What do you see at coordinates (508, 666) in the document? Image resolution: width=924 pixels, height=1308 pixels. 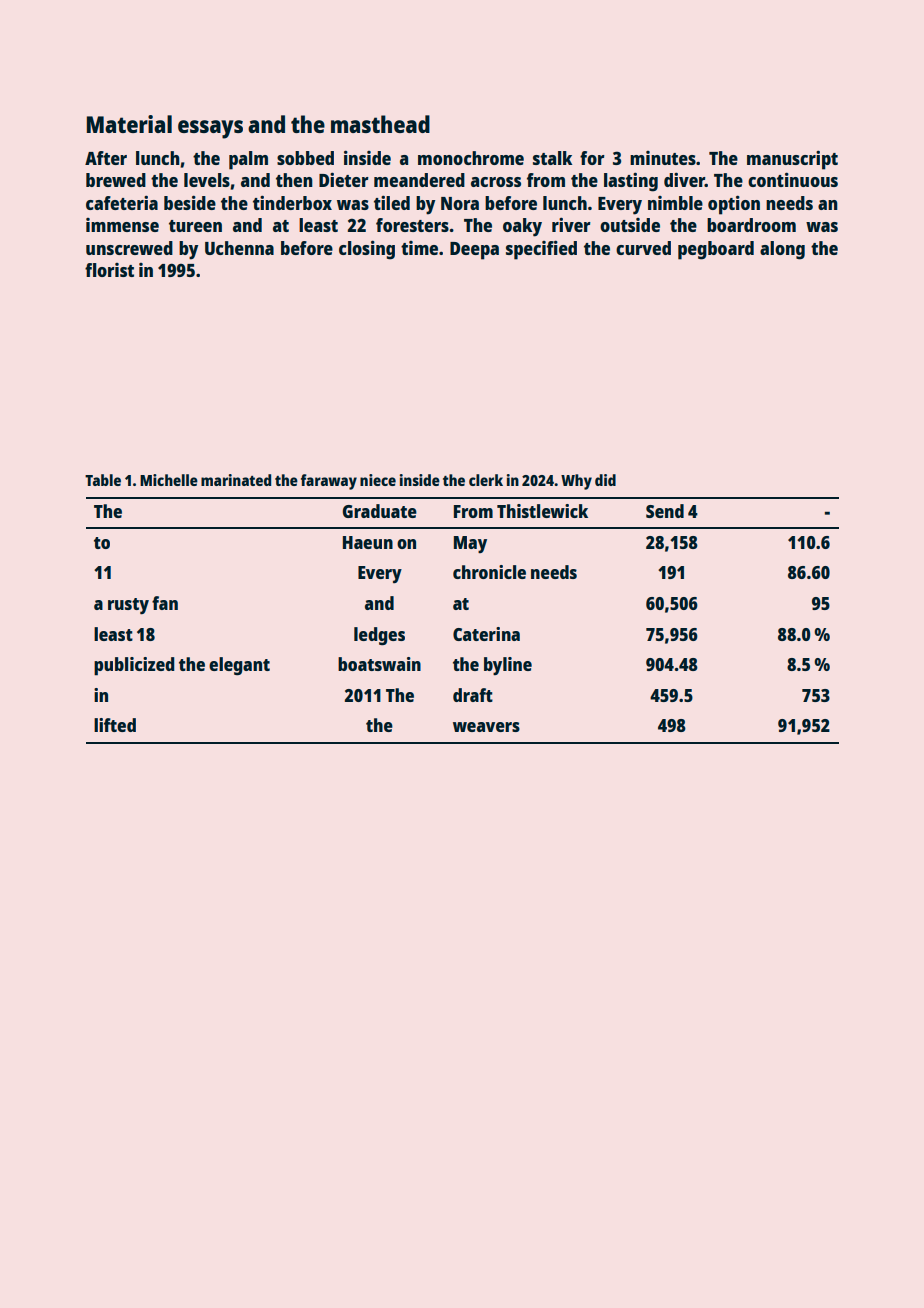 I see `byline` at bounding box center [508, 666].
